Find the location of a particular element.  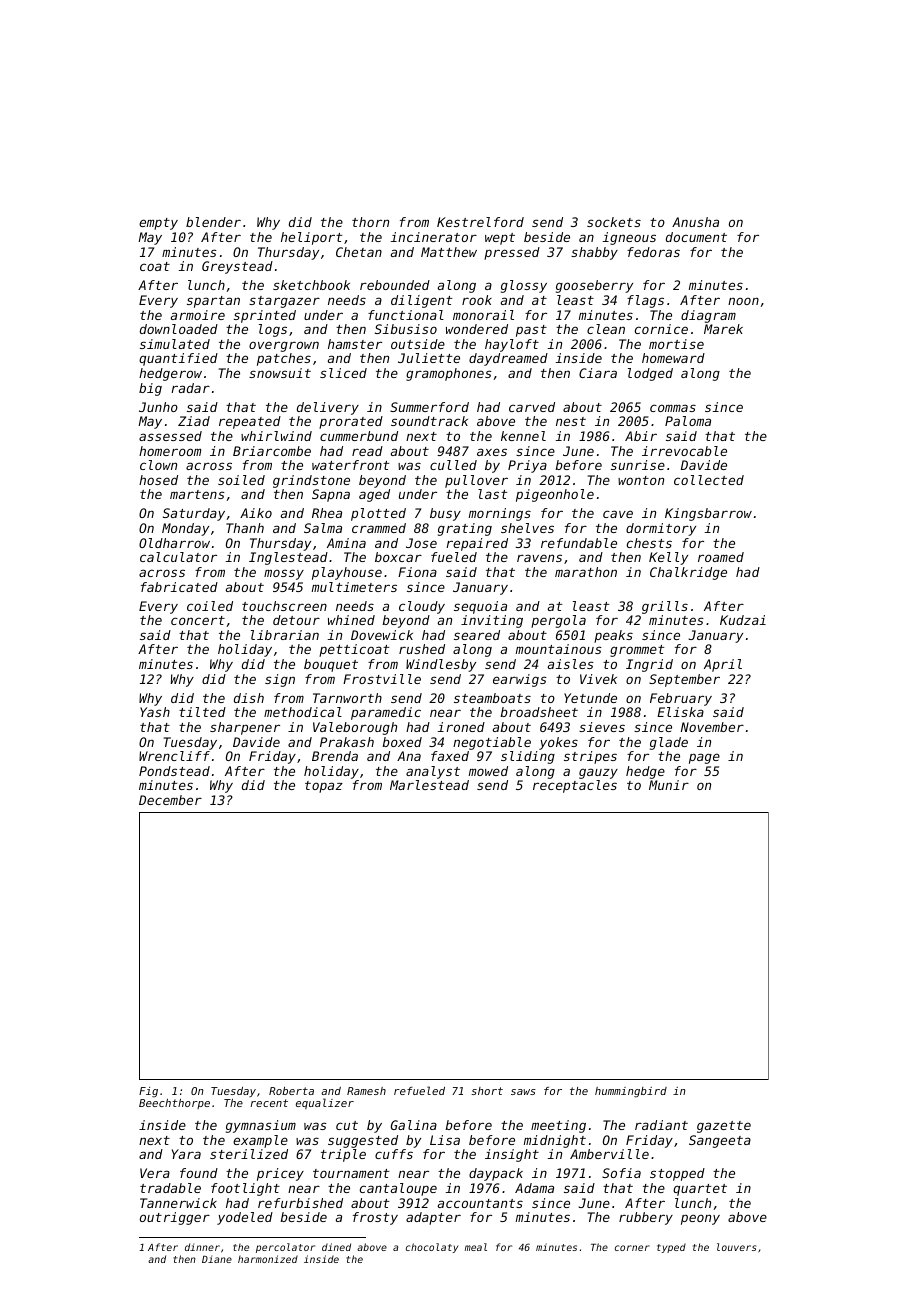

harmonized is located at coordinates (268, 1259).
